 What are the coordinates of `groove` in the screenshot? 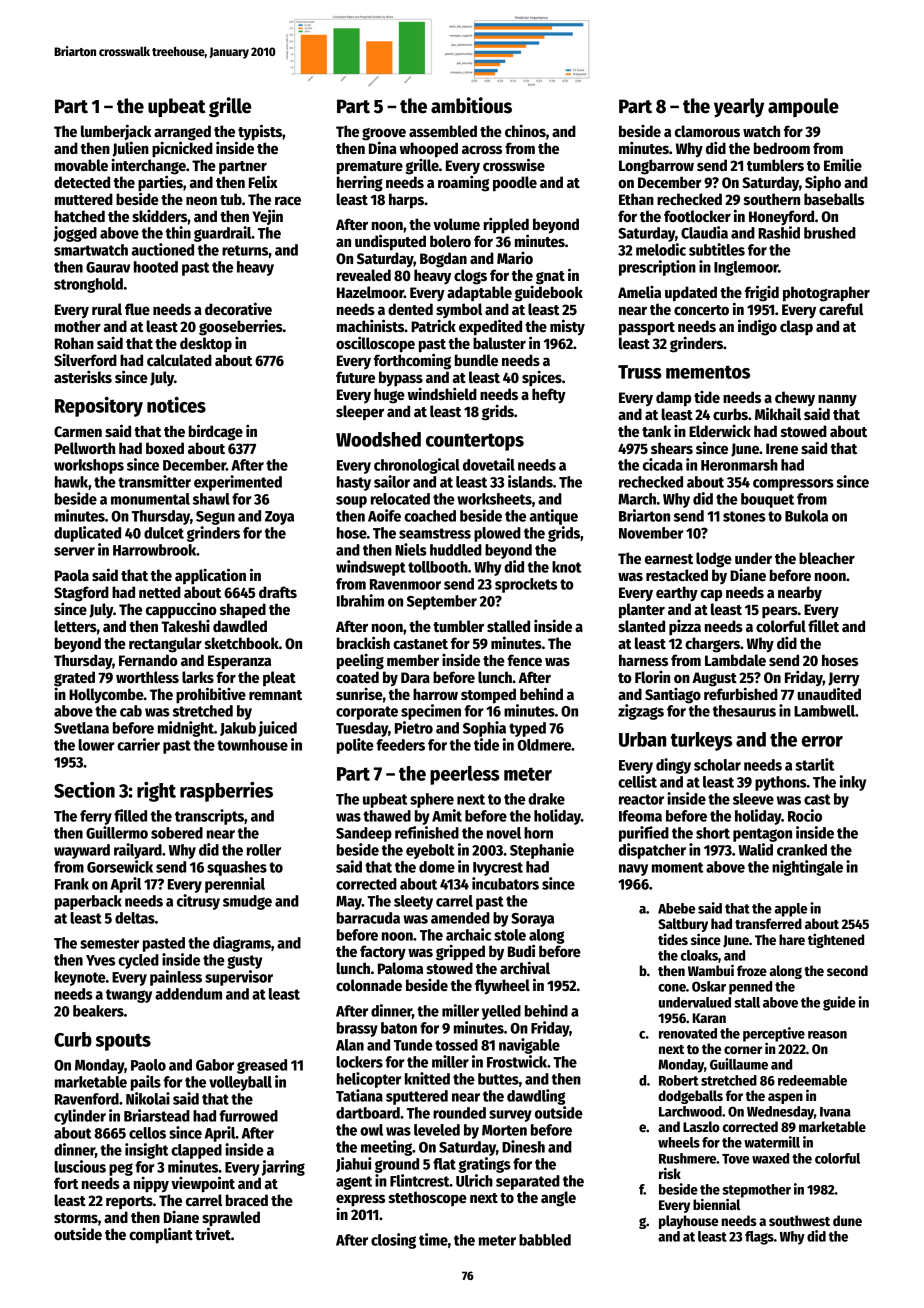 It's located at (384, 134).
